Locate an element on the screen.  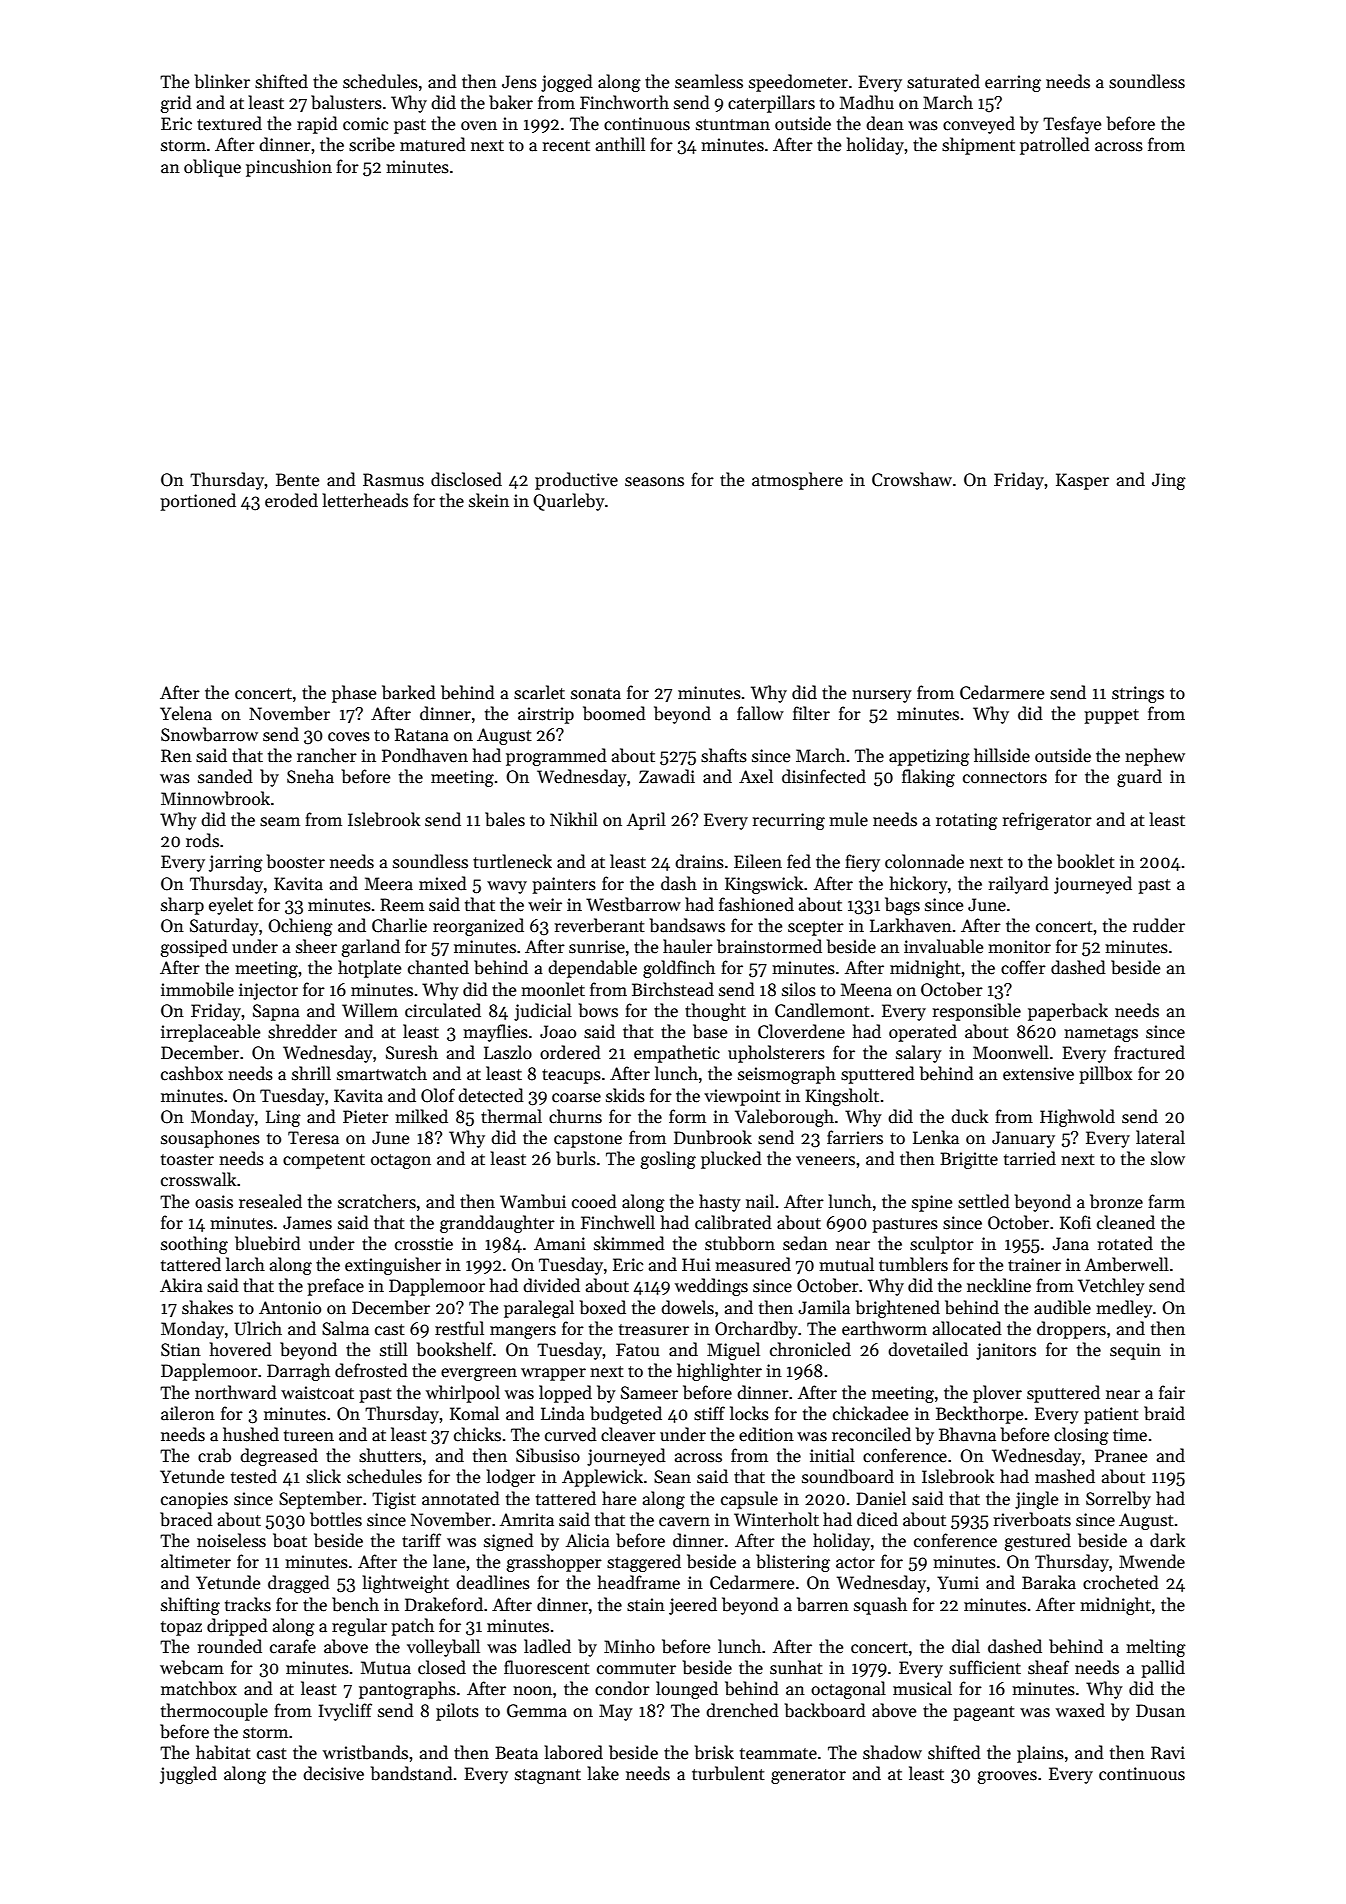
fiery is located at coordinates (862, 863).
